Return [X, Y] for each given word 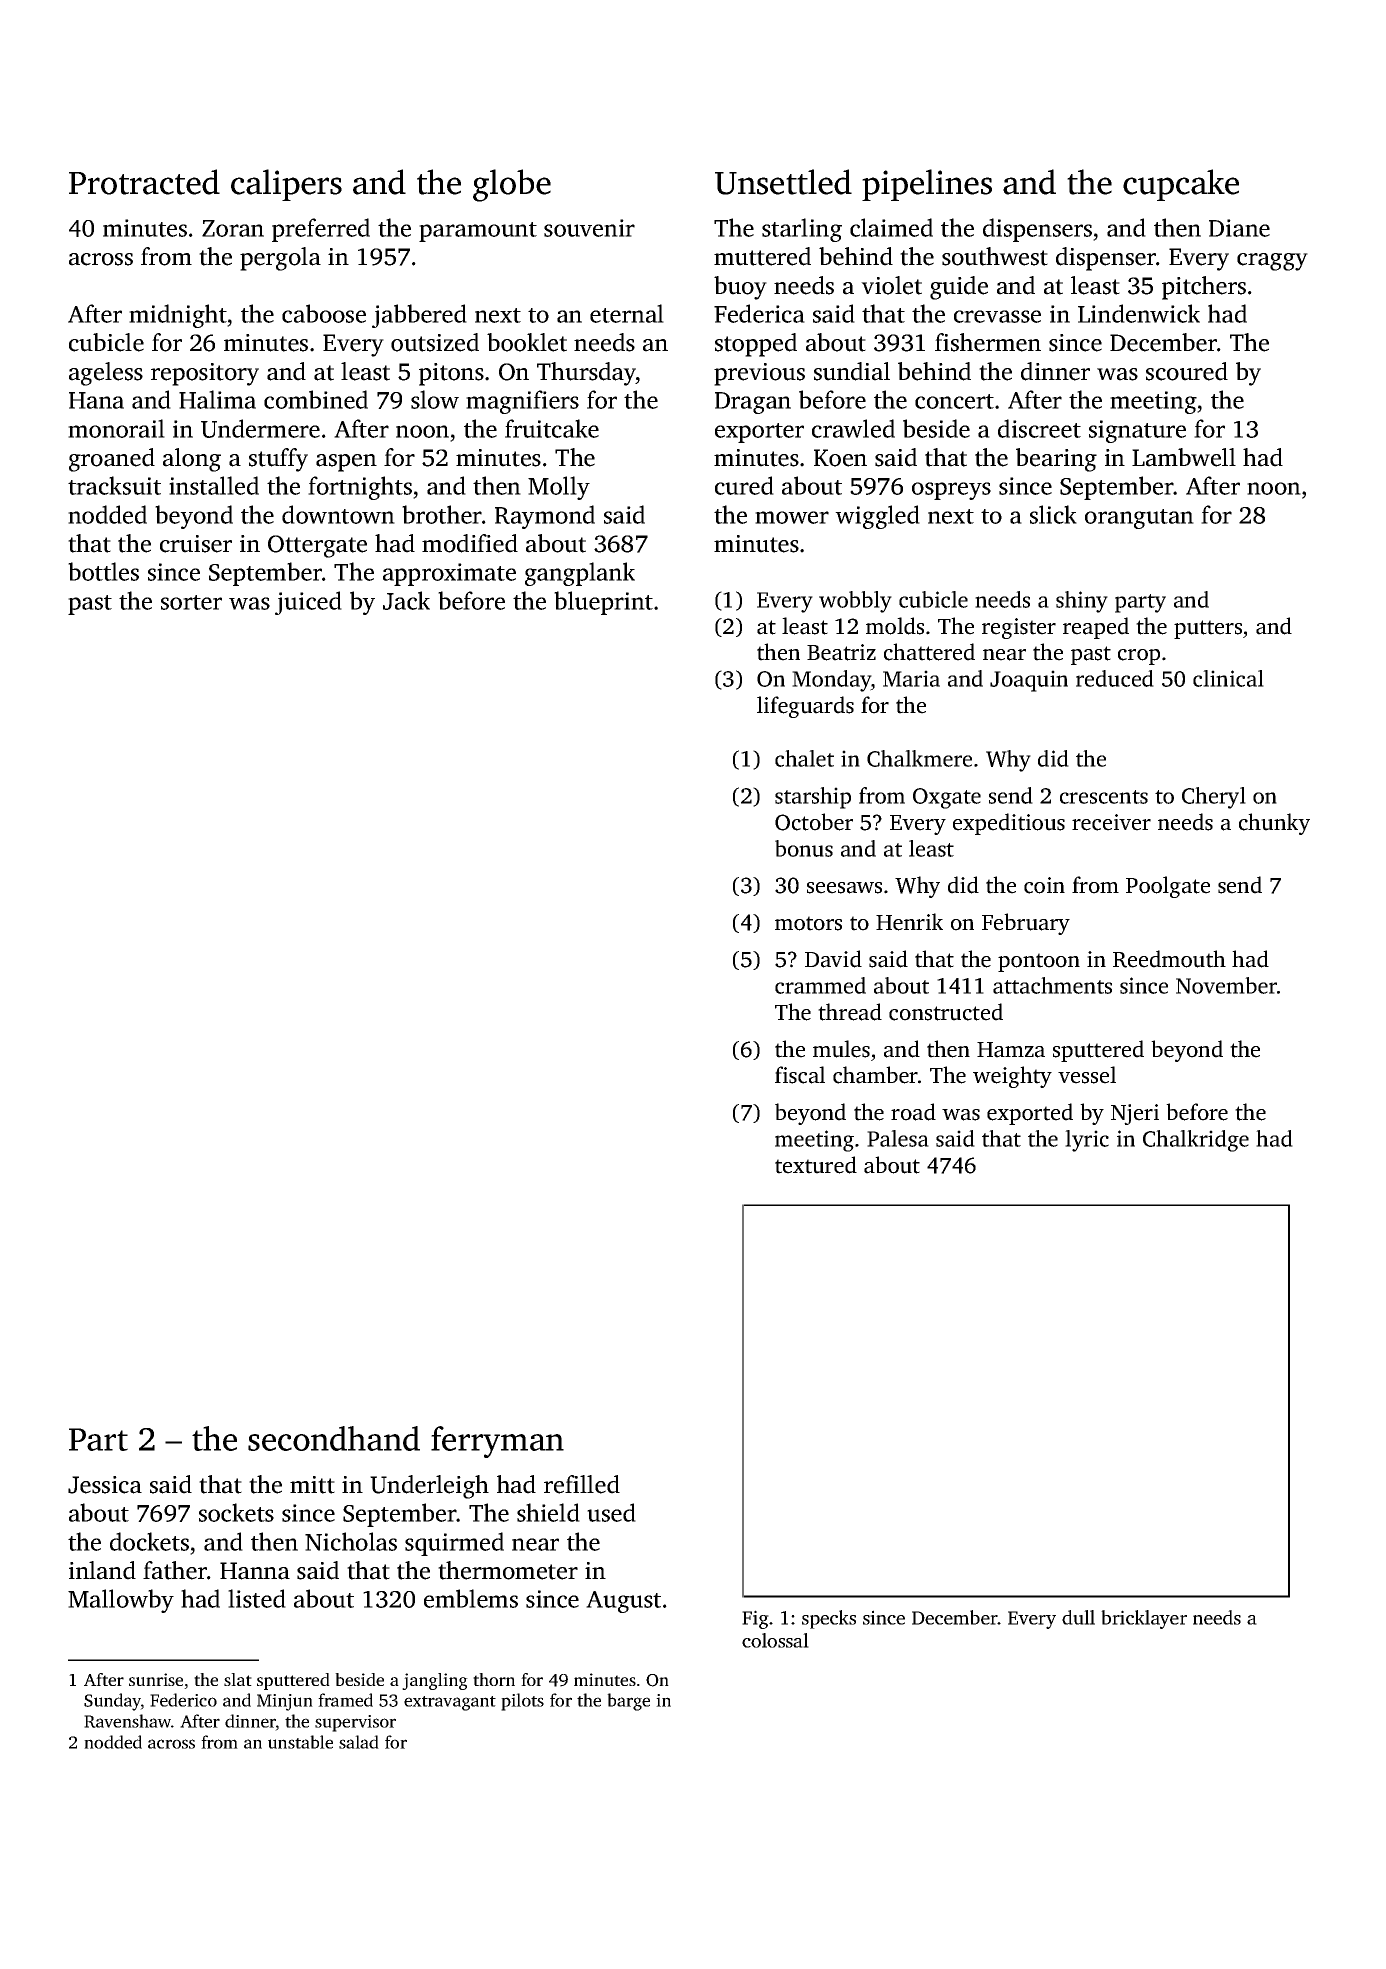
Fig [755, 1619]
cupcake [1181, 185]
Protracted [144, 182]
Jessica [105, 1485]
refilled [582, 1484]
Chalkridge [1196, 1141]
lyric [1087, 1141]
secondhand [334, 1438]
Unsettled [783, 182]
